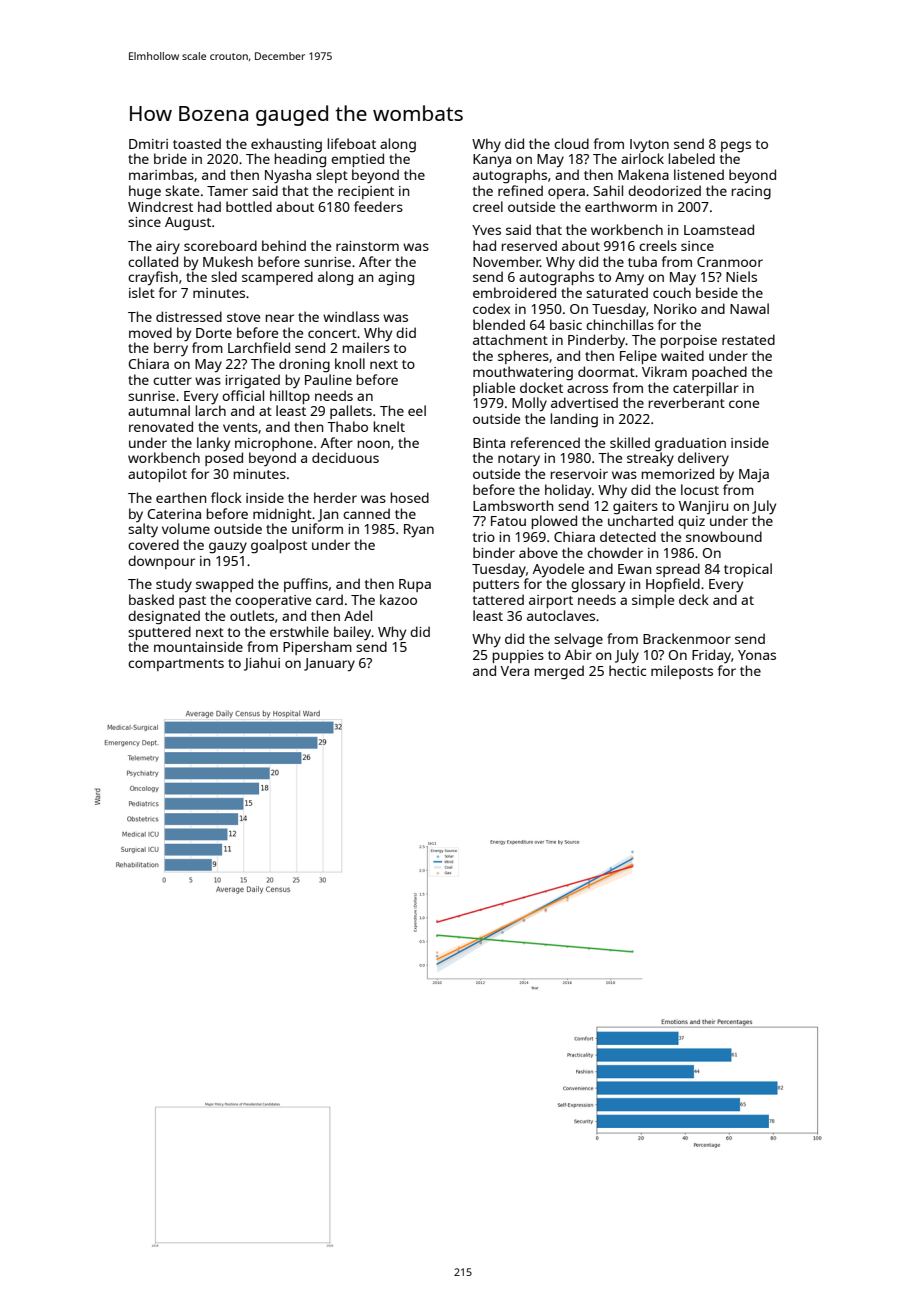 This screenshot has width=908, height=1316. Describe the element at coordinates (689, 341) in the screenshot. I see `porpoise` at that location.
